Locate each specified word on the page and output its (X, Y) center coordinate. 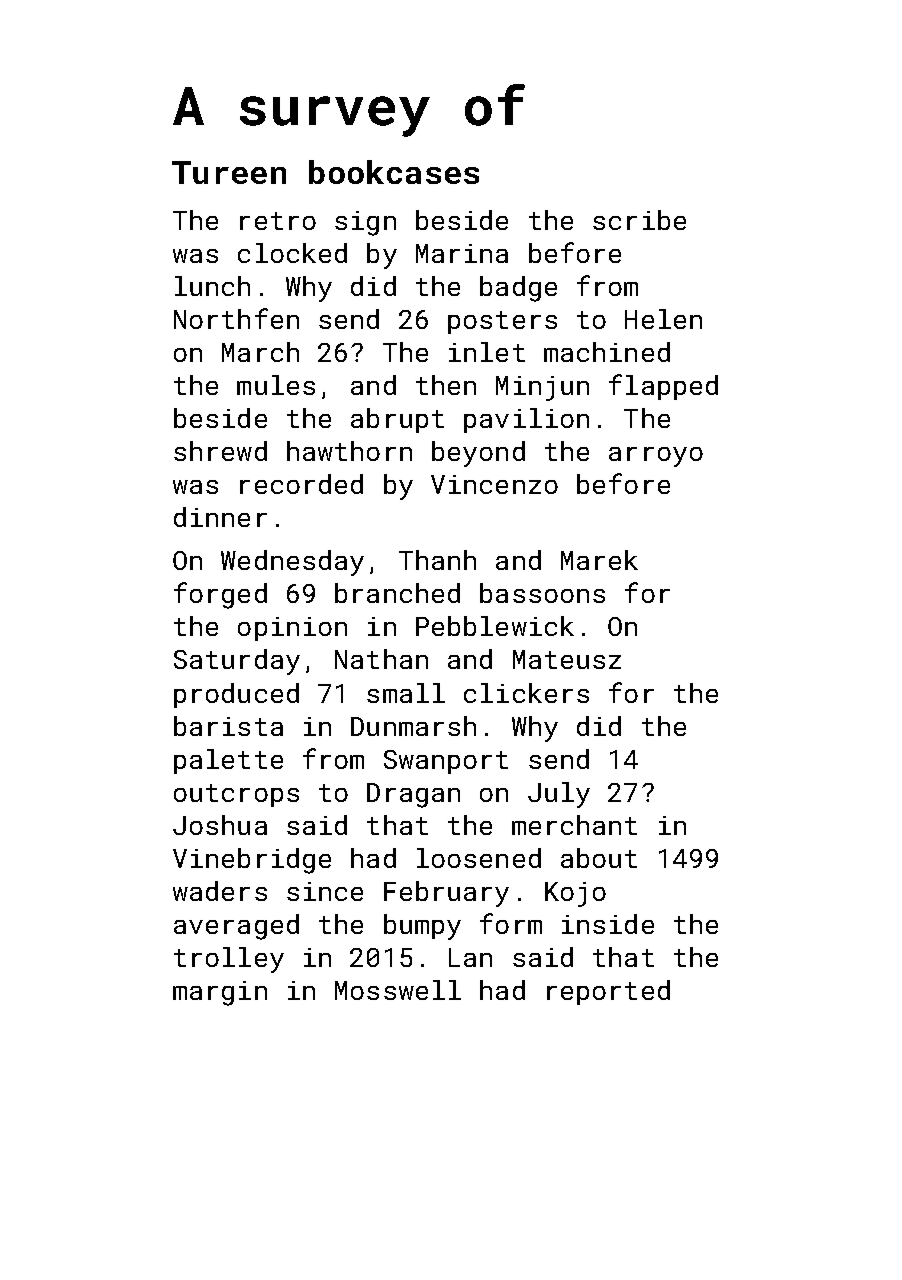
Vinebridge (252, 861)
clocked (292, 253)
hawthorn (349, 451)
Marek (599, 560)
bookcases (394, 172)
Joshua (220, 825)
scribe (639, 220)
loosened (479, 858)
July (559, 795)
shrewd (220, 451)
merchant (574, 825)
